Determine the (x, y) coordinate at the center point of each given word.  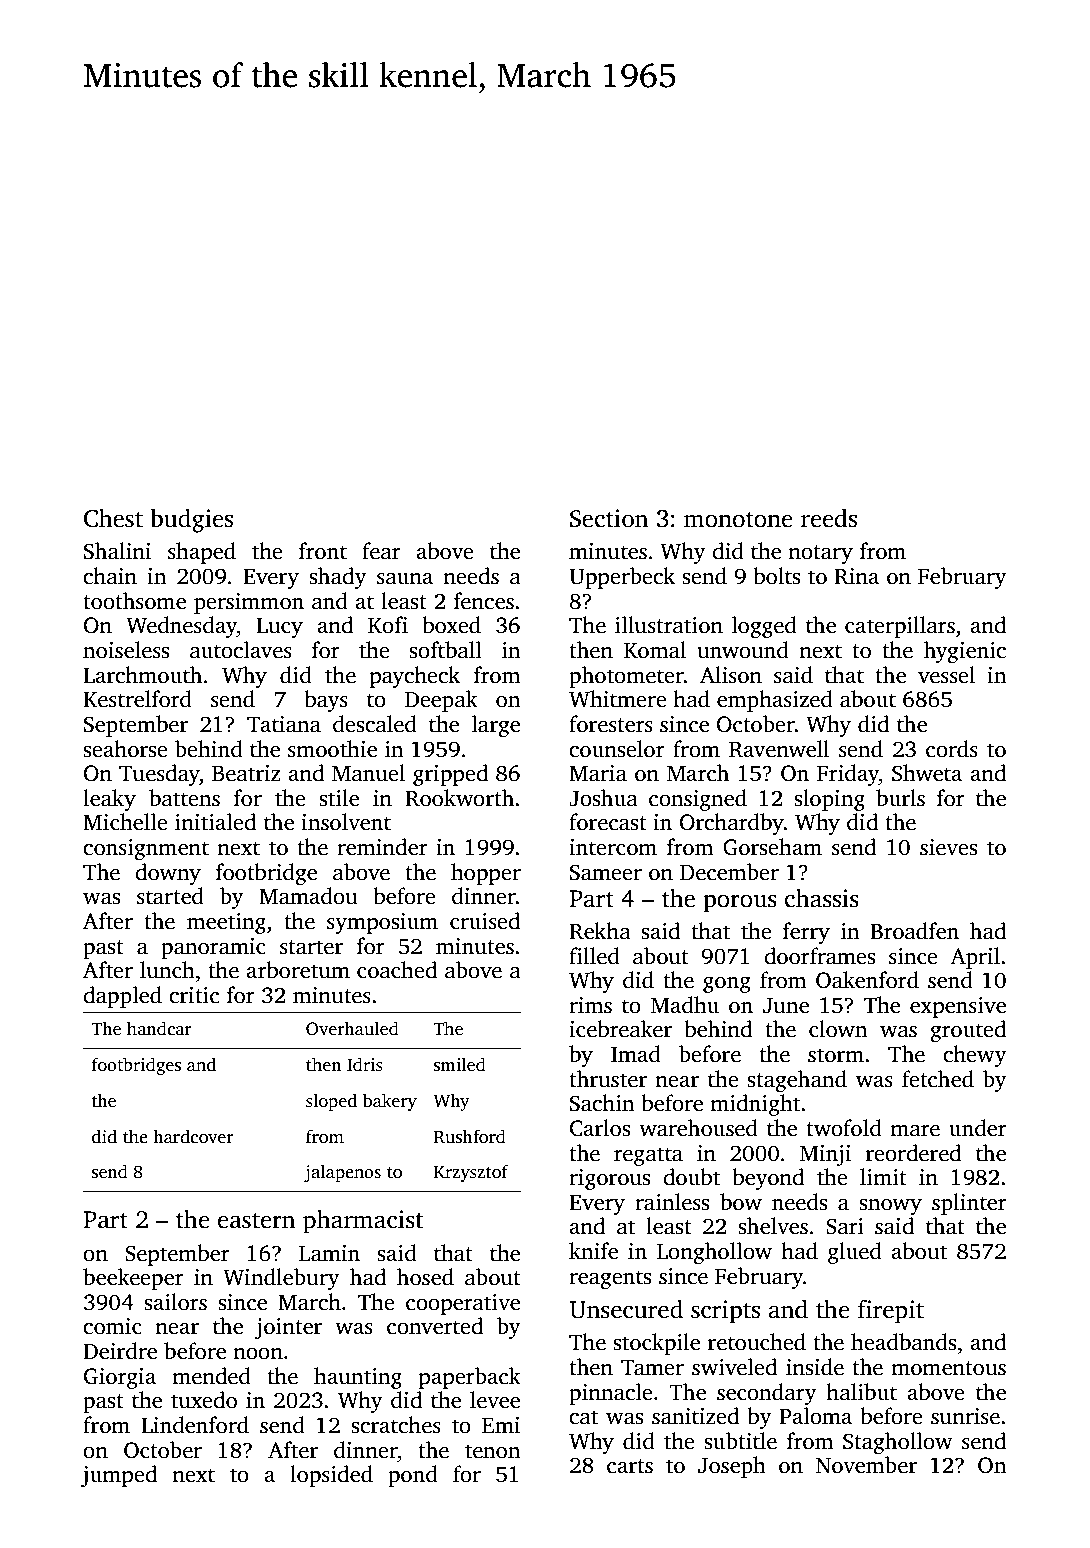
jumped (119, 1476)
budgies (191, 520)
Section (609, 518)
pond (413, 1476)
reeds (829, 518)
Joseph (732, 1467)
